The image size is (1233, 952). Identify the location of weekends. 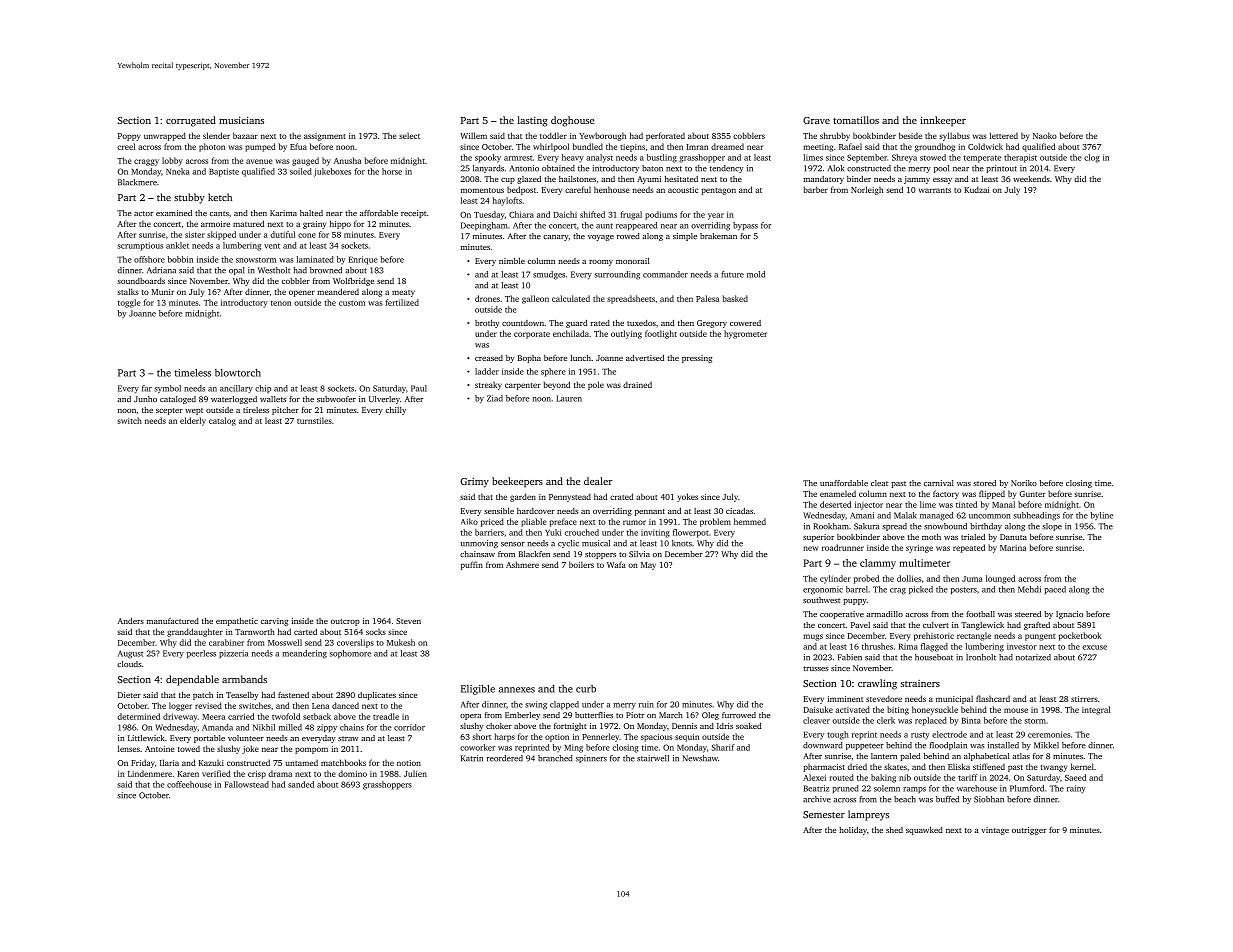
(1031, 179).
